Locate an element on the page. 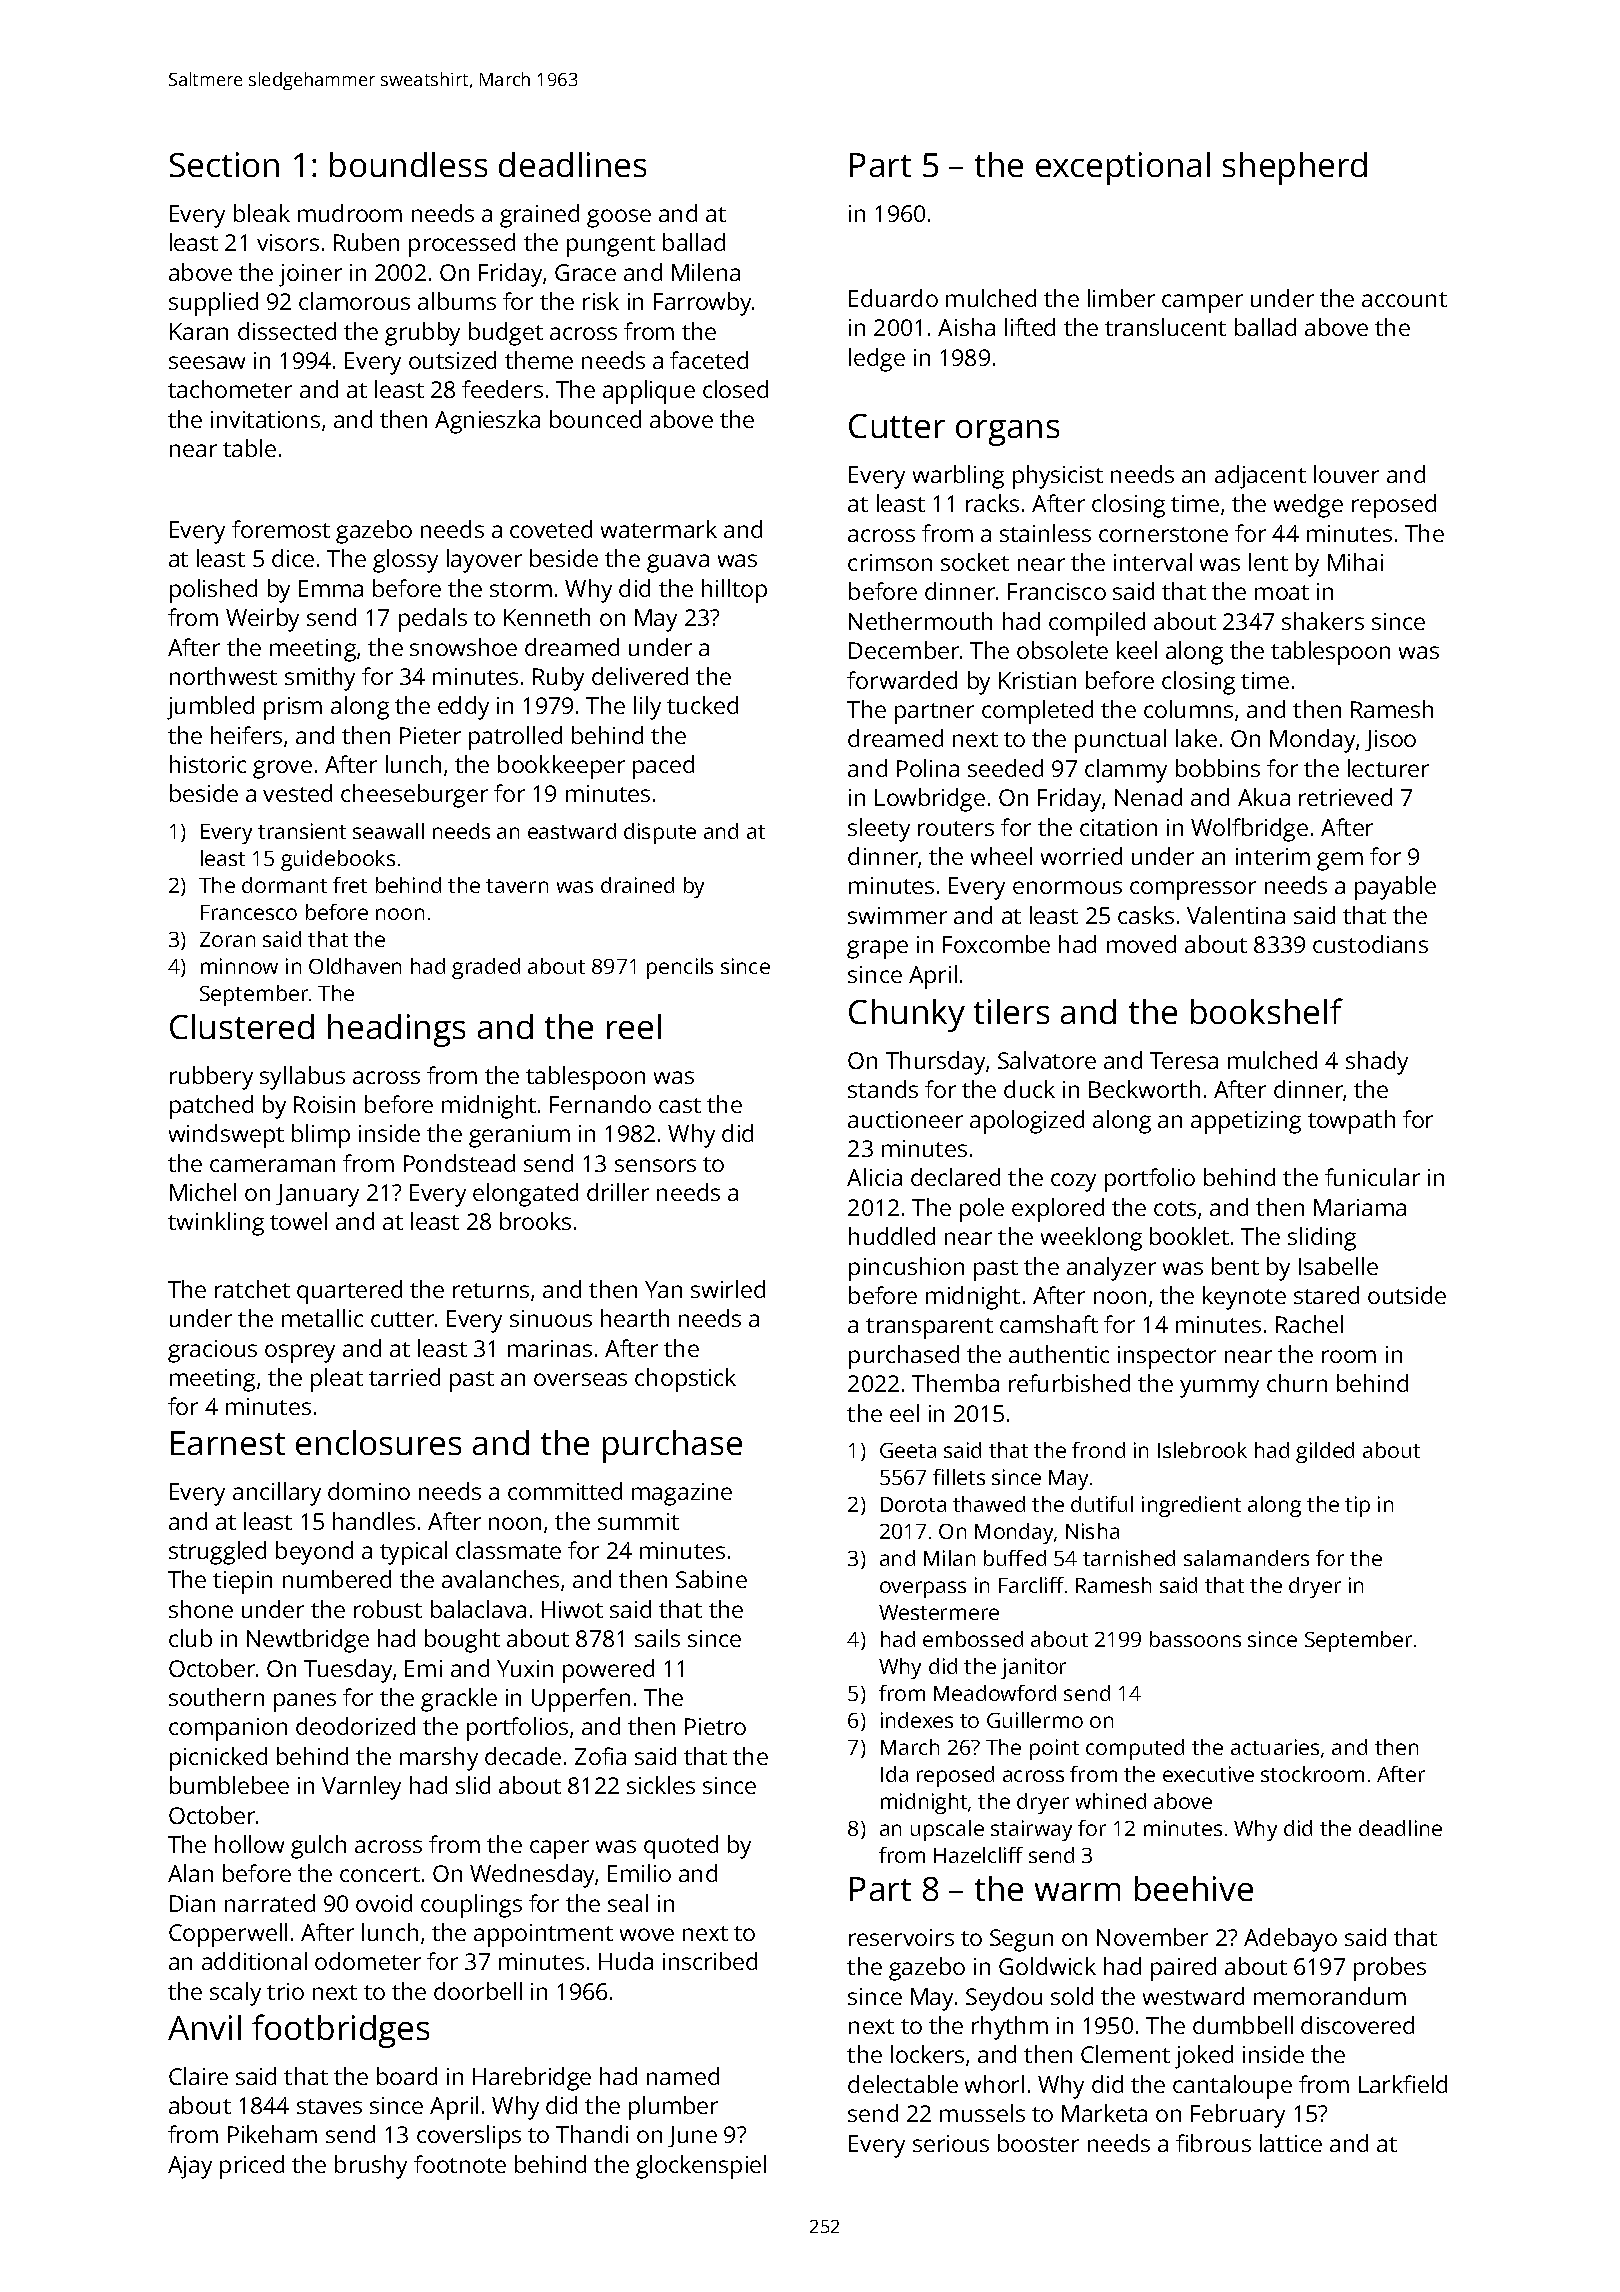 The image size is (1620, 2292). pedals is located at coordinates (433, 620).
